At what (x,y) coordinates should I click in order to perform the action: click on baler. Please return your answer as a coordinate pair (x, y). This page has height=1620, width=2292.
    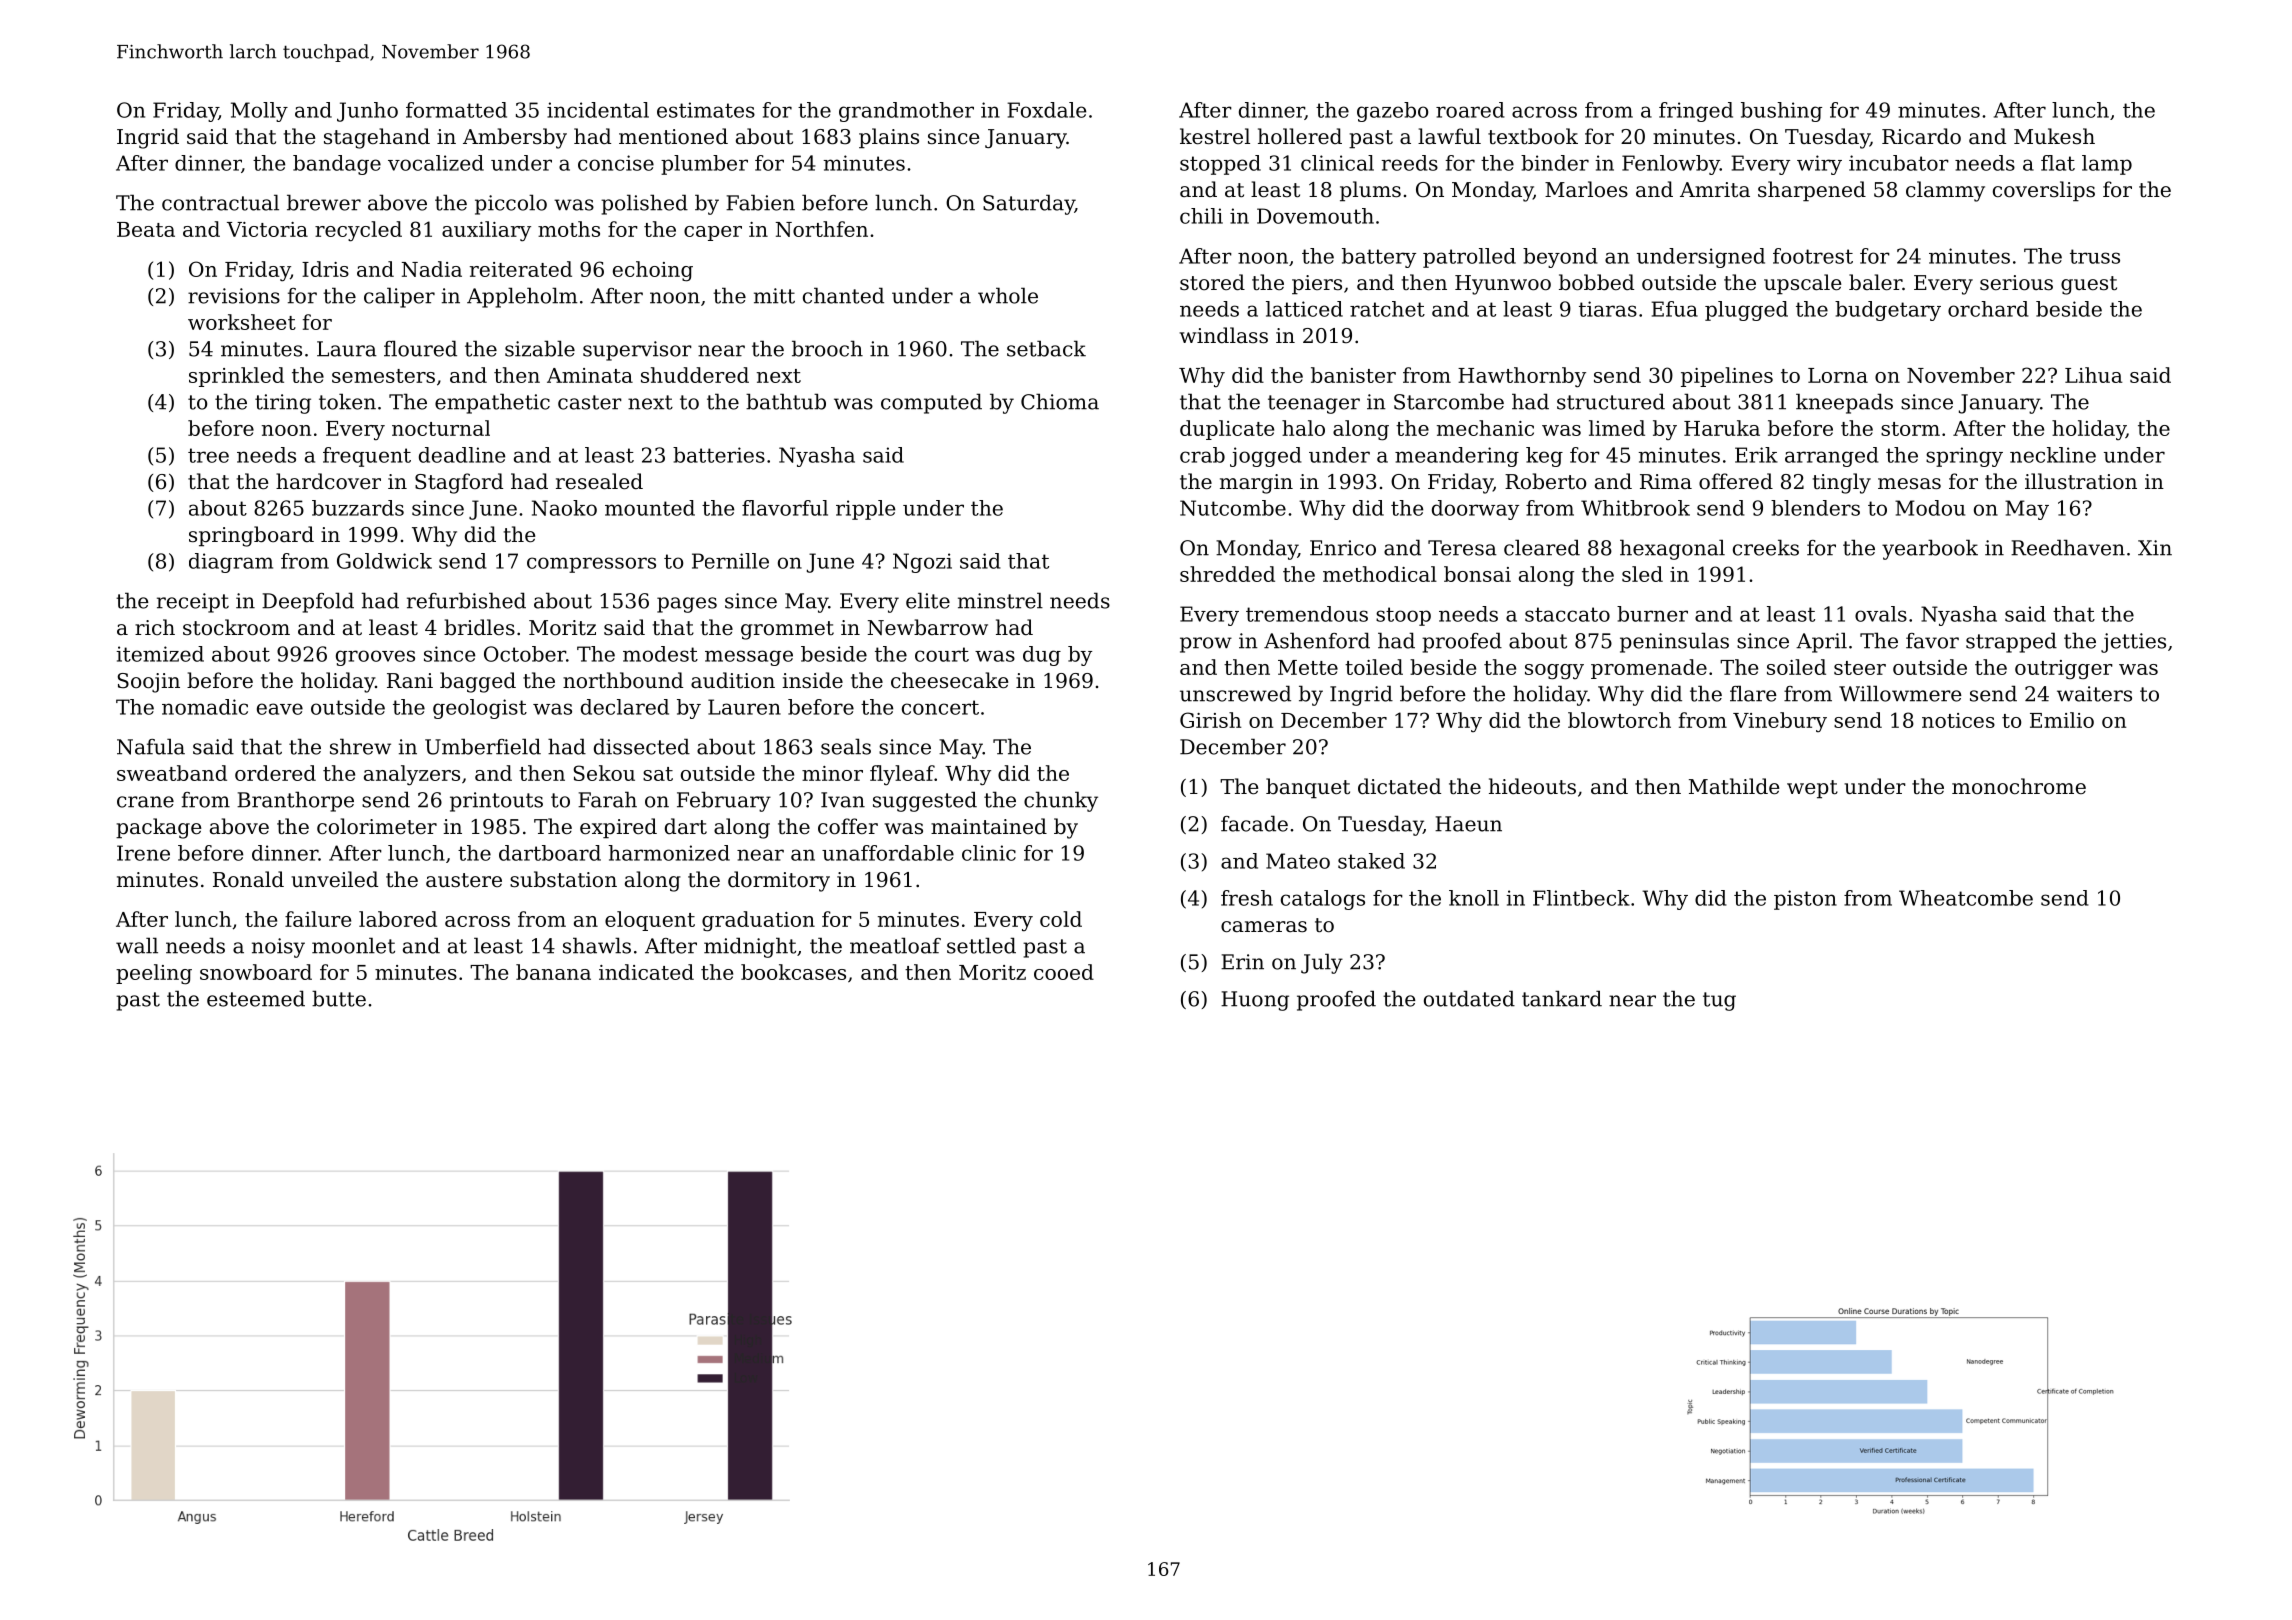
    Looking at the image, I should click on (1875, 282).
